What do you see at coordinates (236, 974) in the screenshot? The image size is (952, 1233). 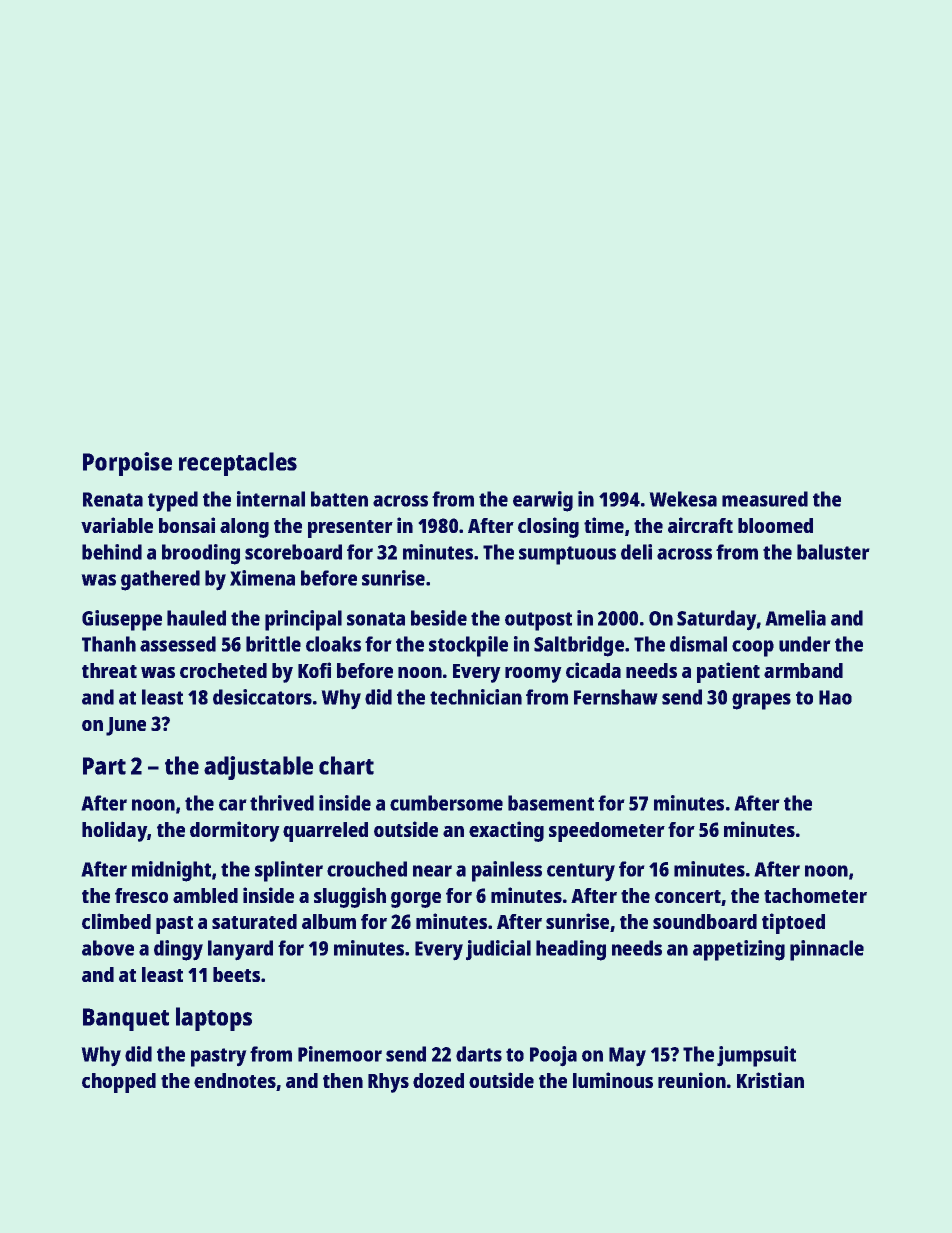 I see `beets` at bounding box center [236, 974].
